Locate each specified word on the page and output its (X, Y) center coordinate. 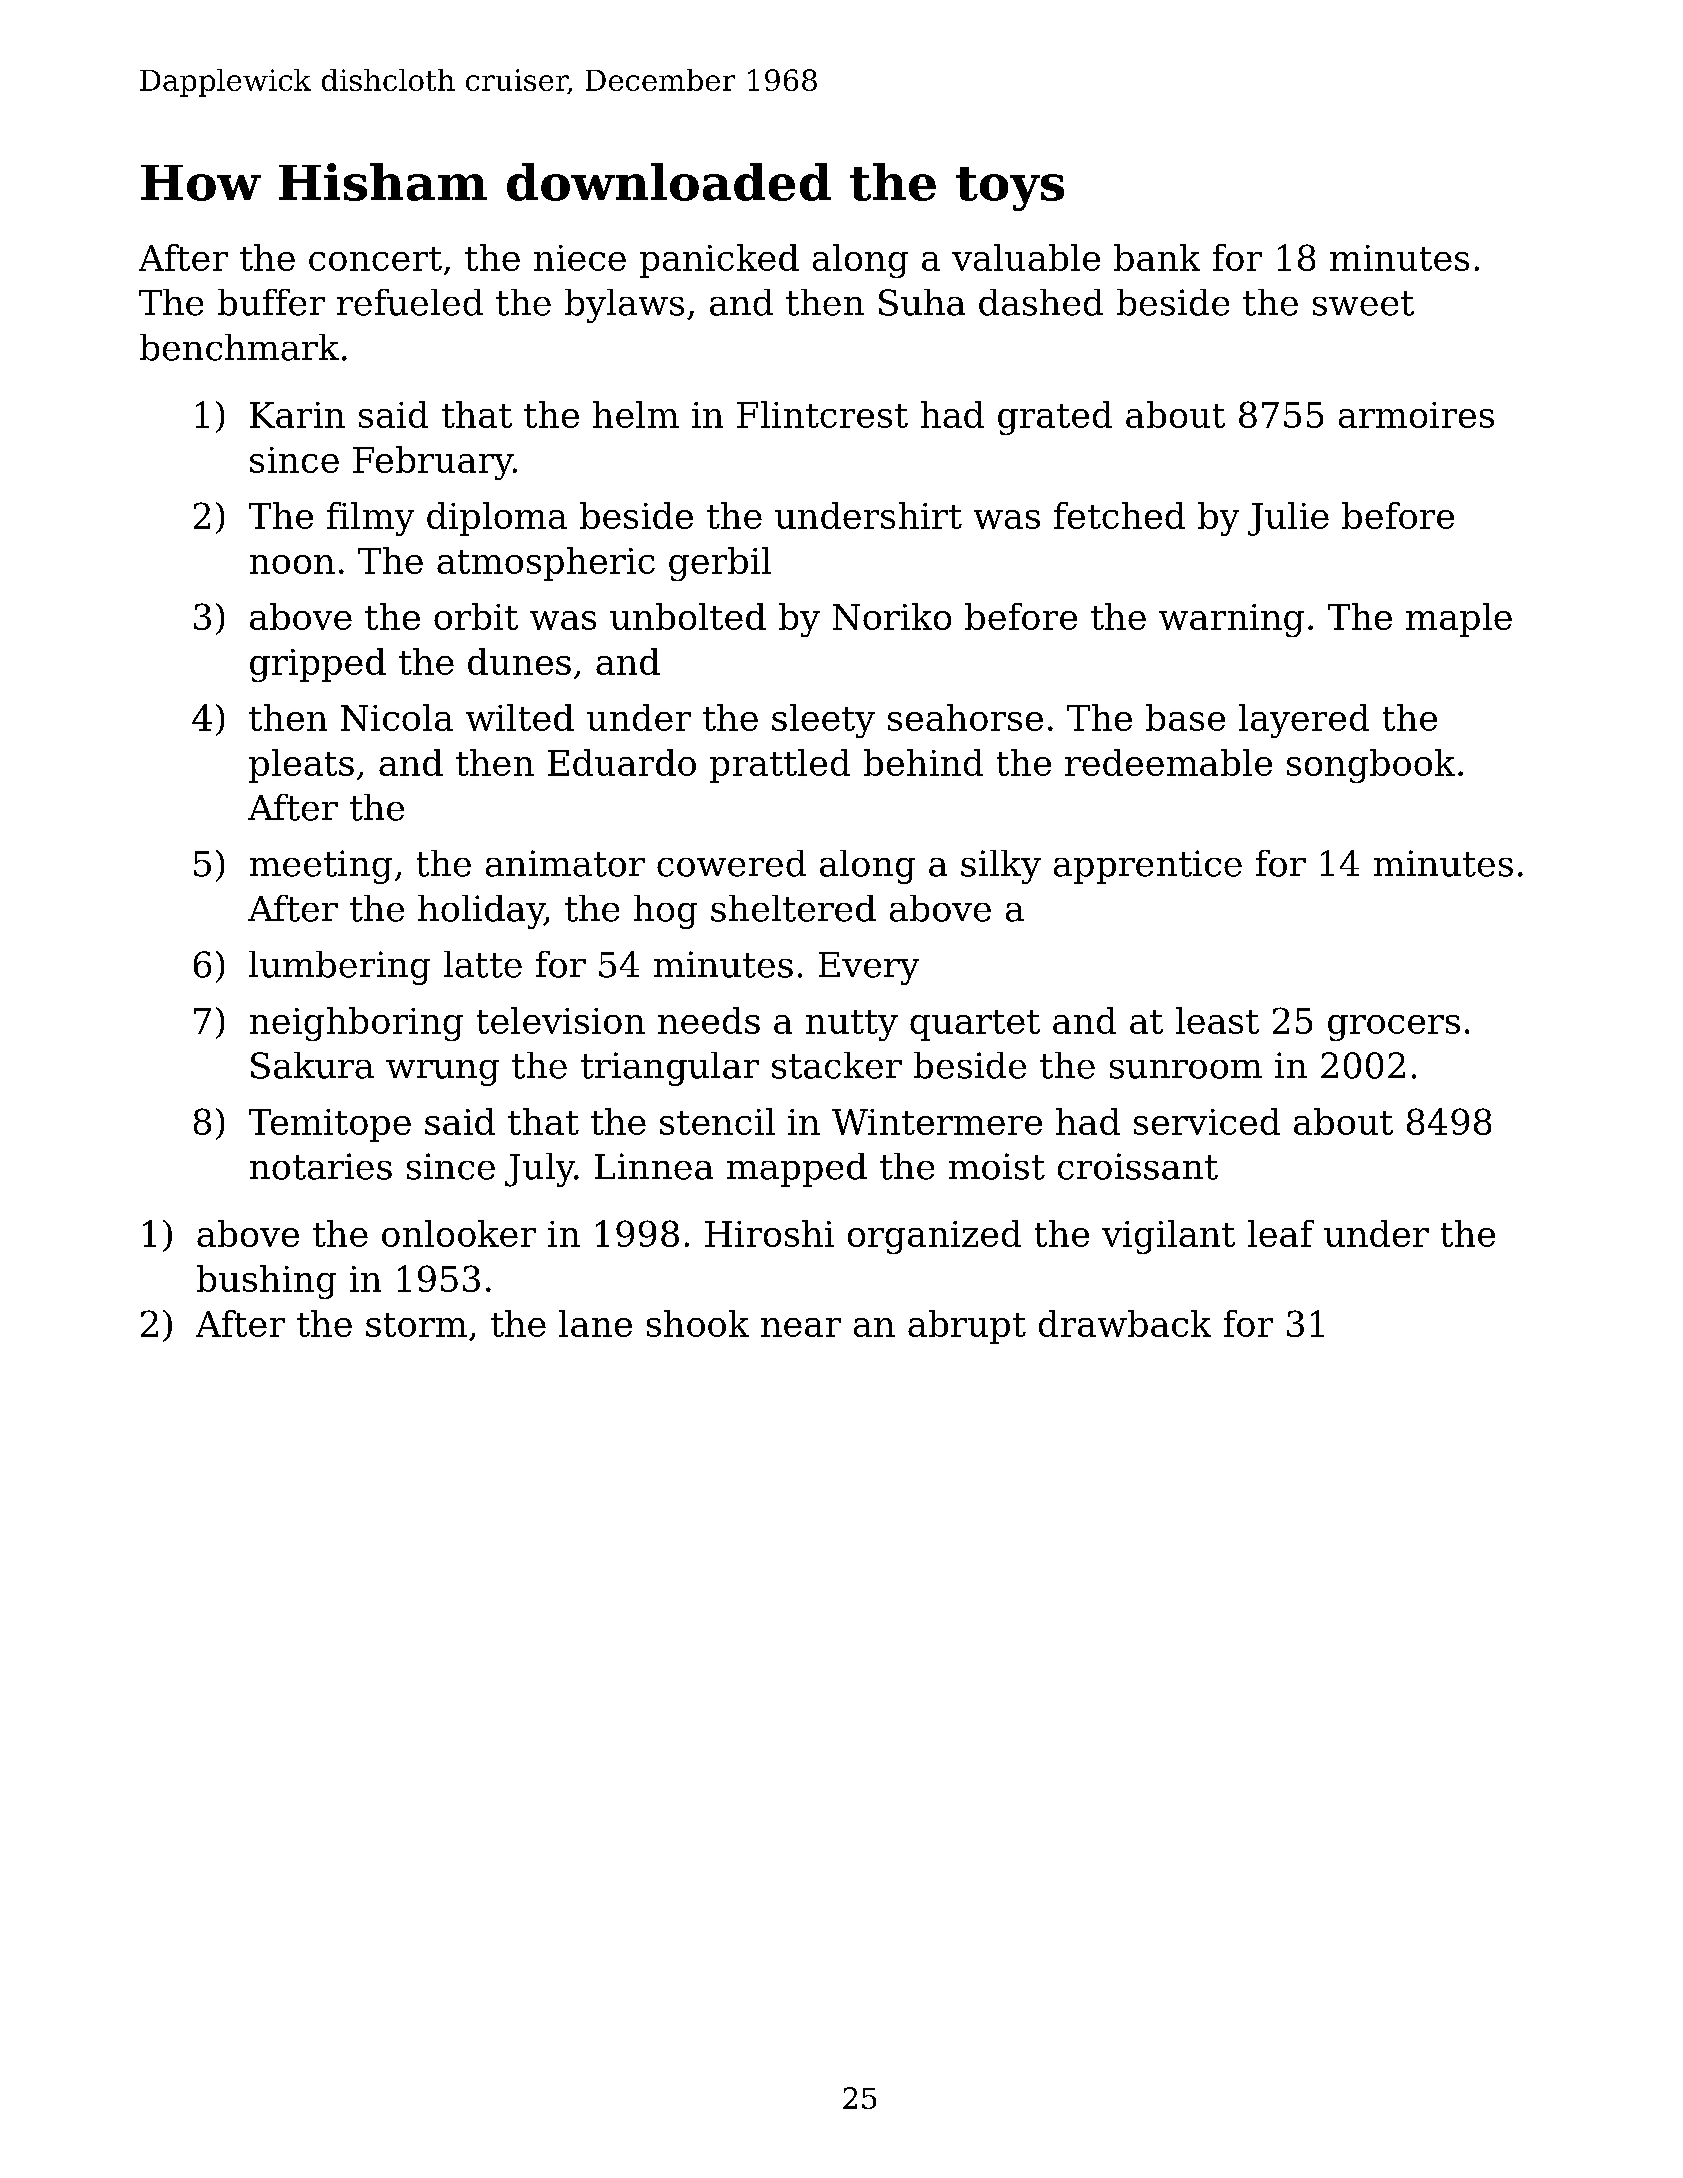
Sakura (312, 1065)
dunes (519, 661)
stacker (837, 1065)
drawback (1125, 1323)
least (1217, 1020)
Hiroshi (769, 1233)
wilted (520, 717)
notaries (321, 1166)
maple (1459, 620)
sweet (1363, 303)
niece (580, 258)
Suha (922, 302)
